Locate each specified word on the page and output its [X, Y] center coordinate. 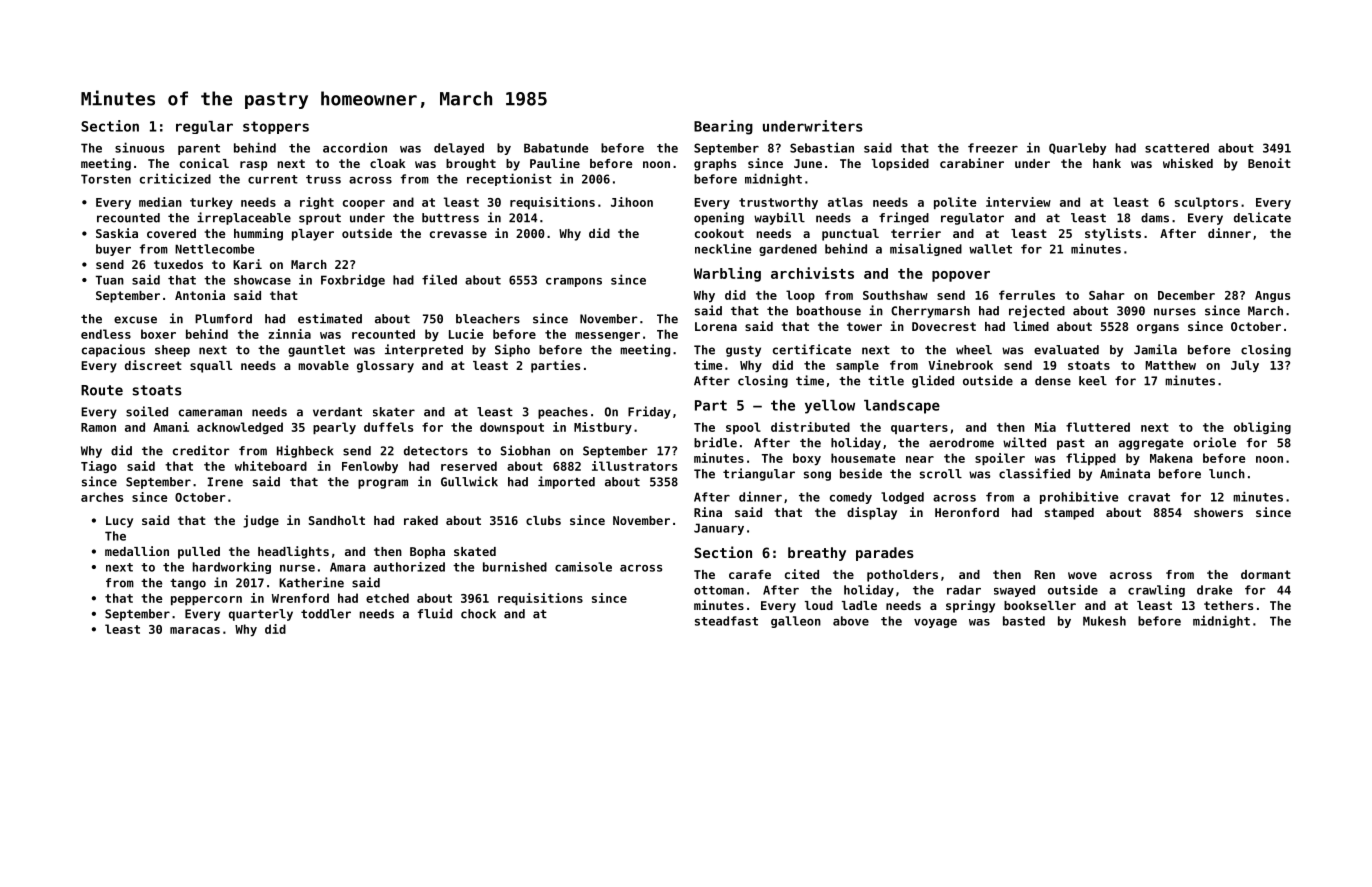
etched [387, 598]
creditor [201, 450]
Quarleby [1077, 149]
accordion [355, 147]
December [1186, 295]
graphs [715, 165]
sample [857, 366]
